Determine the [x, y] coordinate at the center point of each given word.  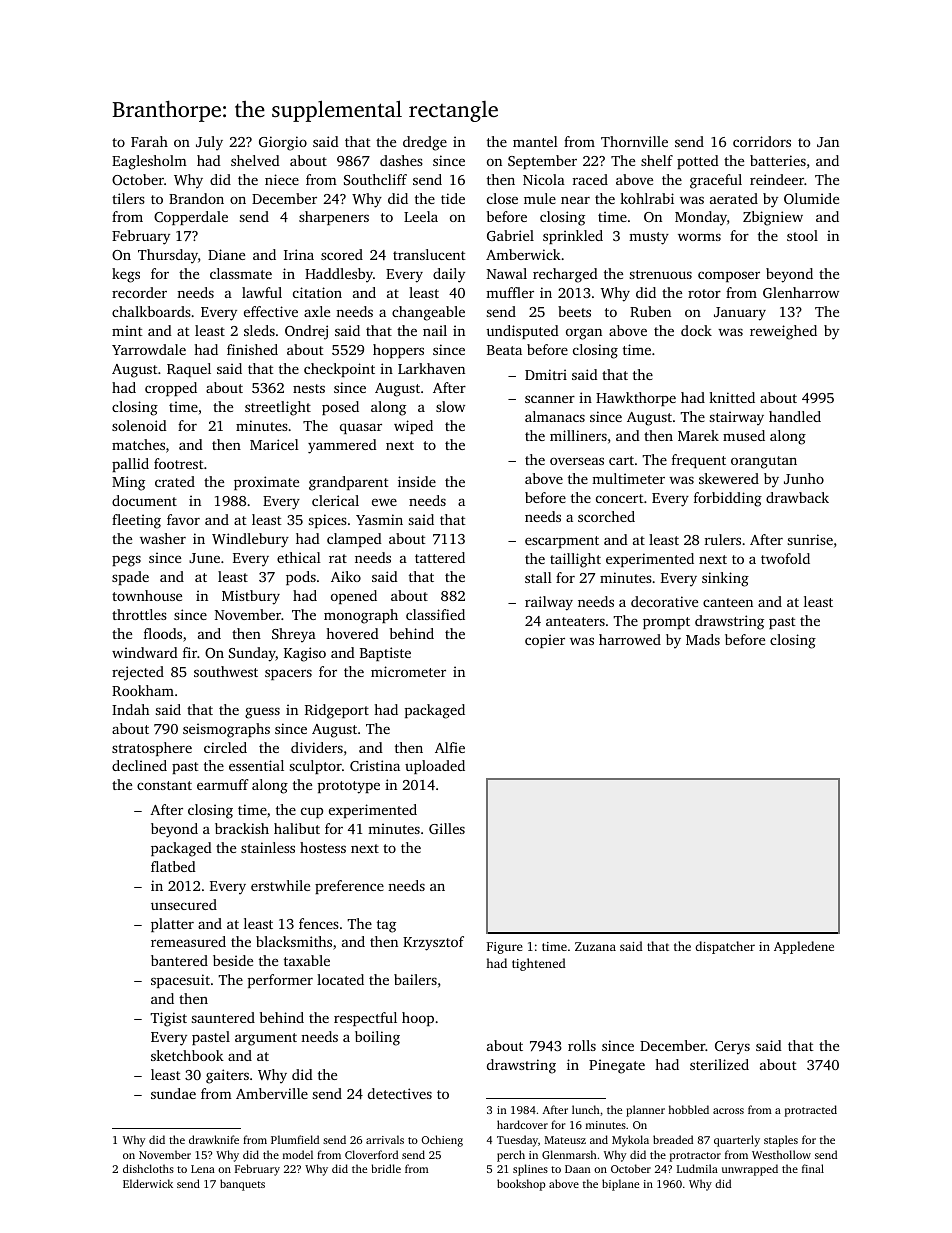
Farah [149, 141]
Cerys [732, 1047]
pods [301, 578]
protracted [811, 1111]
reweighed [783, 332]
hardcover [522, 1124]
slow [450, 406]
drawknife [214, 1139]
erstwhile [280, 885]
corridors [762, 141]
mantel [535, 141]
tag [386, 926]
